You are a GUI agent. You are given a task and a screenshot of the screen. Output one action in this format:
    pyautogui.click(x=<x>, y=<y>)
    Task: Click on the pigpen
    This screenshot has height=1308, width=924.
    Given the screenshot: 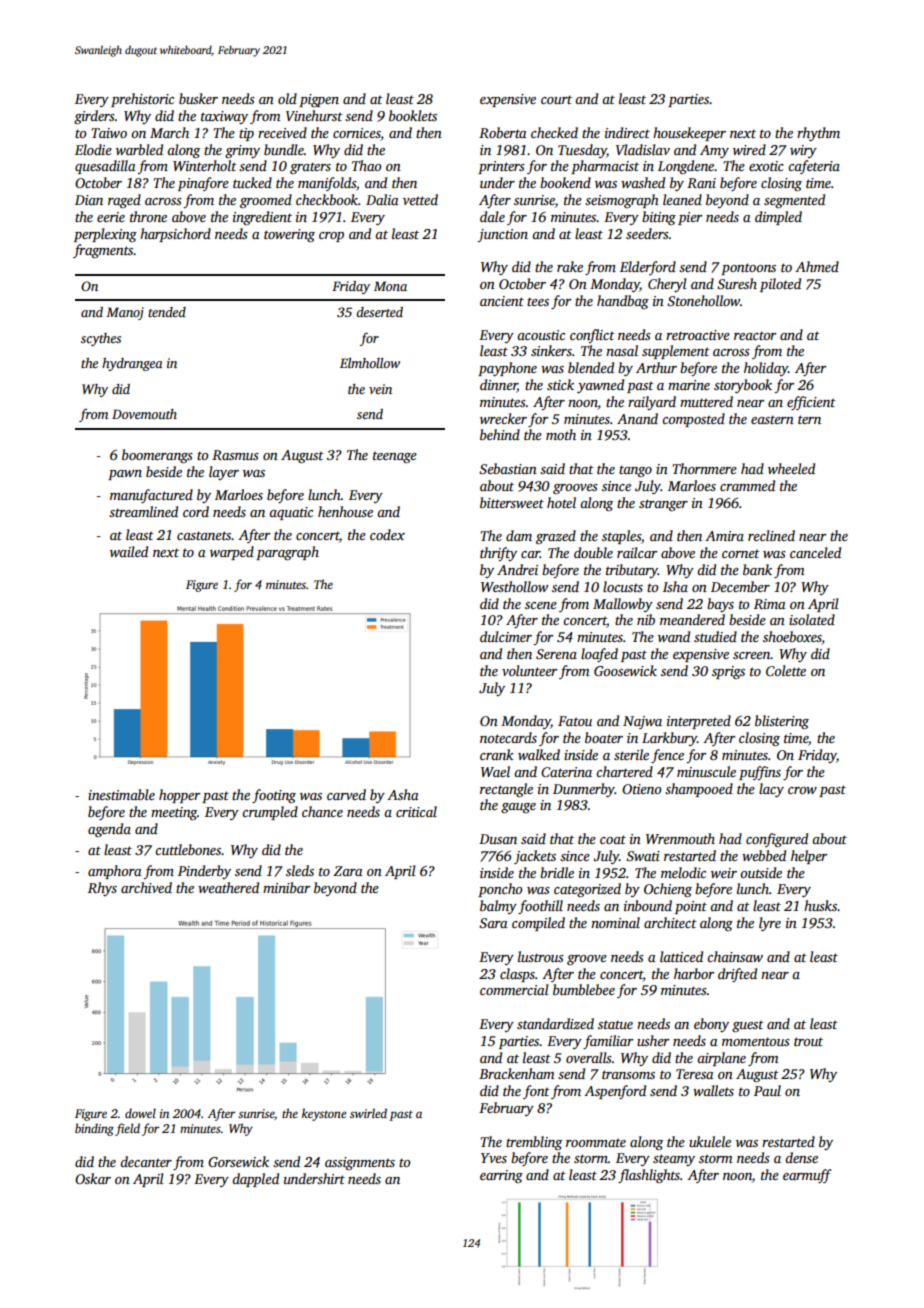 What is the action you would take?
    pyautogui.click(x=319, y=100)
